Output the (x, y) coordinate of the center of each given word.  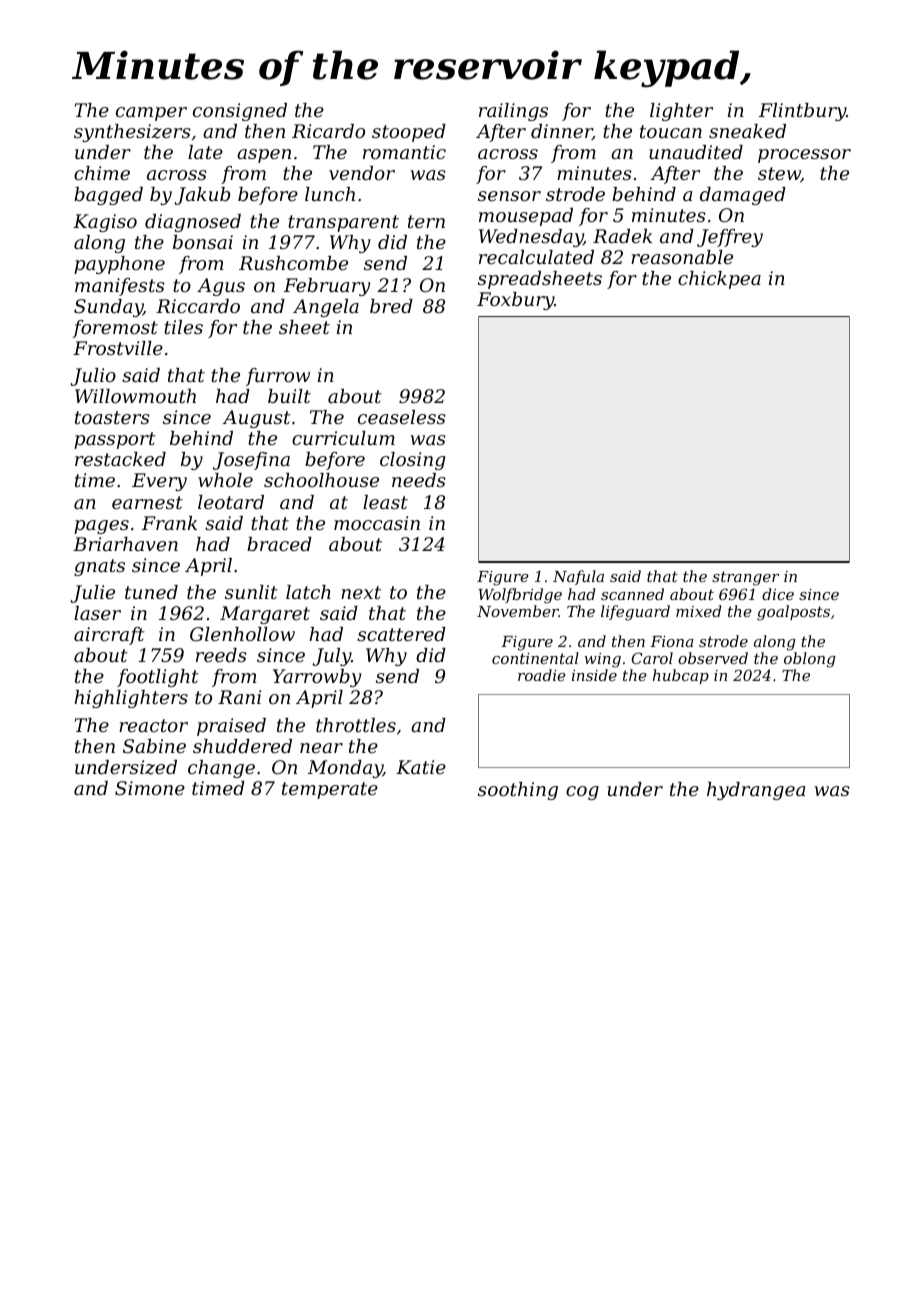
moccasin (377, 523)
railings (513, 112)
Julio (93, 377)
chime (102, 173)
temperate (330, 790)
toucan (671, 131)
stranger (745, 578)
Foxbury (515, 301)
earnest (147, 502)
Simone (150, 788)
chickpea (719, 280)
